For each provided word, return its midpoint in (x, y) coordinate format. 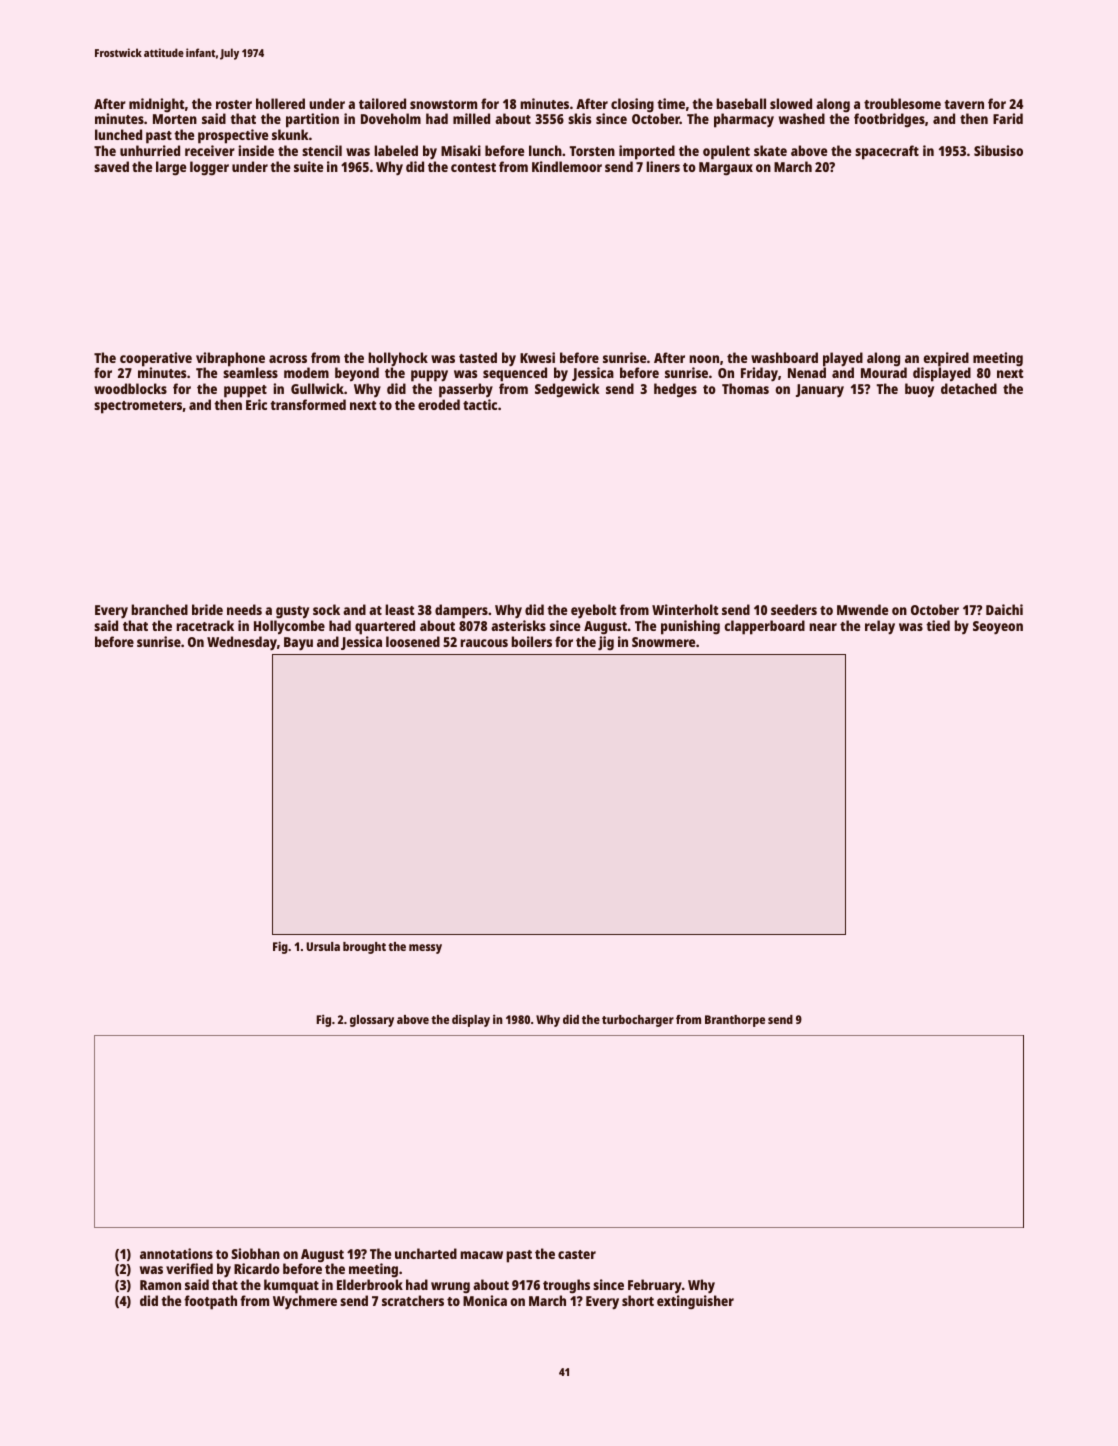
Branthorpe (735, 1021)
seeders (794, 609)
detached (969, 388)
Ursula (323, 946)
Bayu (298, 644)
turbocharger (638, 1021)
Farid (1008, 118)
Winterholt (685, 609)
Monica (485, 1300)
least (399, 609)
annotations (176, 1253)
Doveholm (391, 118)
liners (663, 166)
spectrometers (138, 407)
